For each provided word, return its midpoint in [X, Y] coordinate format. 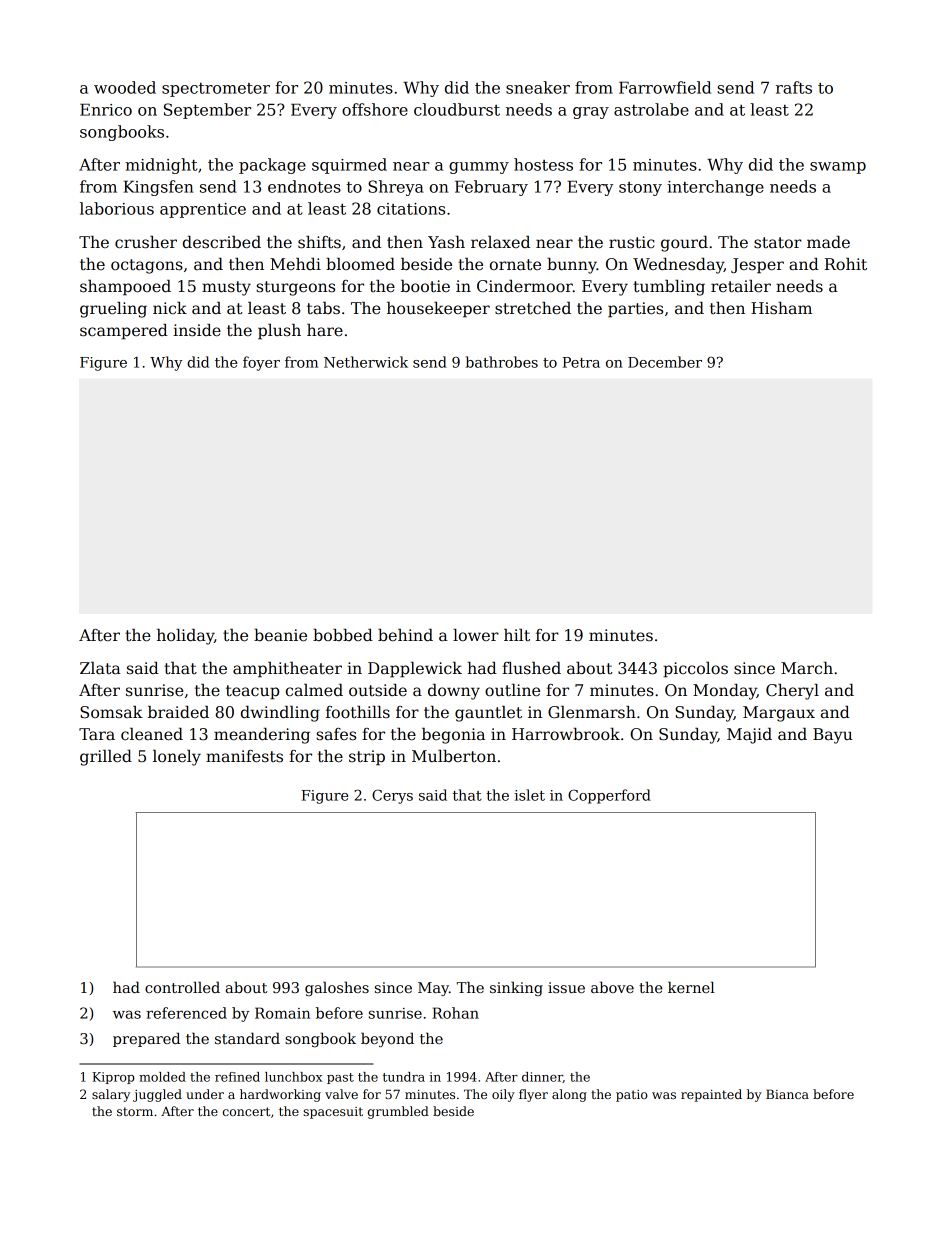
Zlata [100, 668]
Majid [749, 736]
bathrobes [502, 362]
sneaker [538, 87]
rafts [794, 87]
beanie [280, 635]
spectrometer [216, 90]
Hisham [781, 308]
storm [135, 1111]
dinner [542, 1077]
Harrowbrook [566, 734]
